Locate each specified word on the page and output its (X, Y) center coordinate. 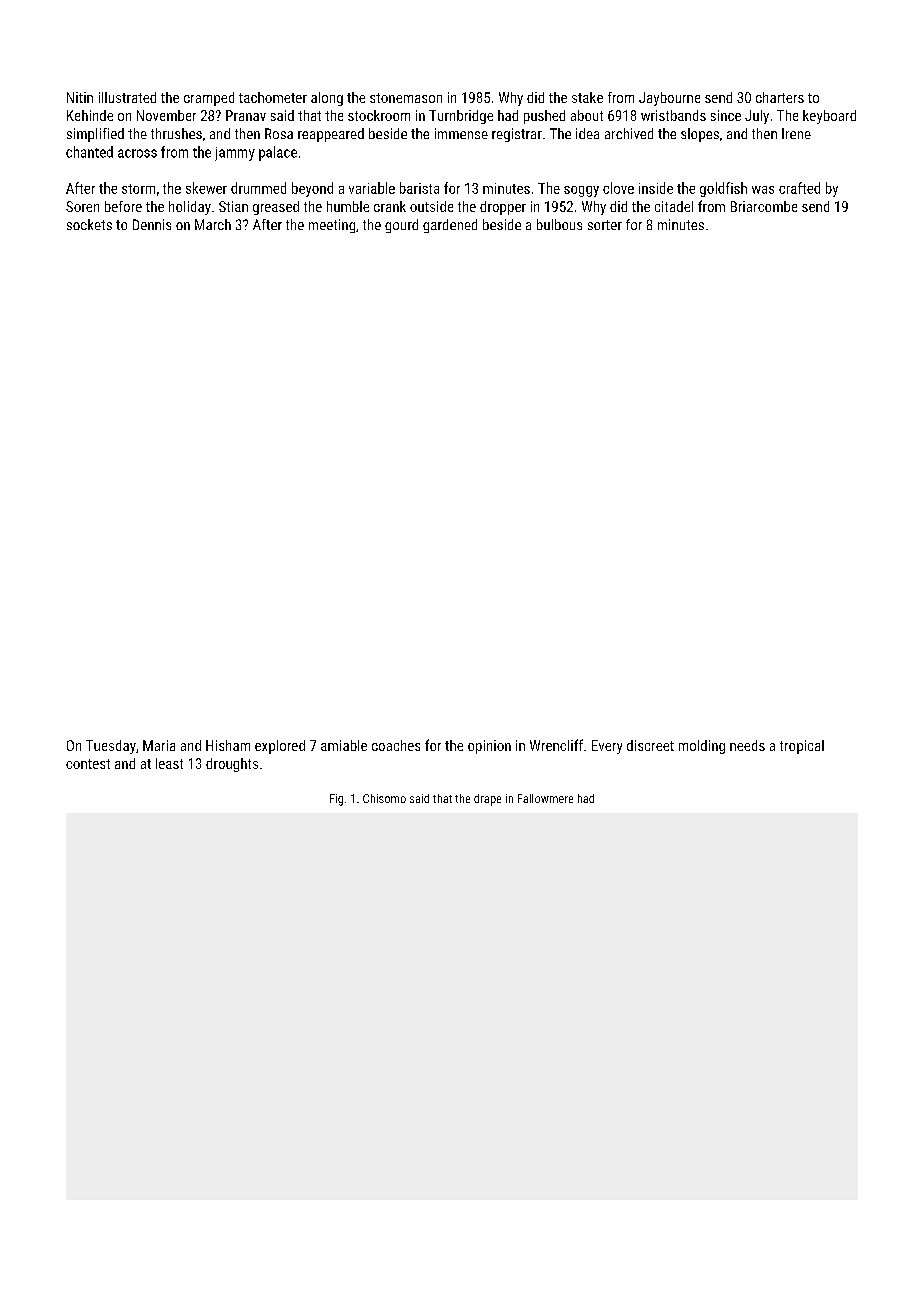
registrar (517, 135)
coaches (396, 745)
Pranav (246, 115)
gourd (401, 226)
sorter (605, 225)
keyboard (829, 117)
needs (747, 745)
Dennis (152, 224)
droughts (232, 765)
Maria (159, 745)
